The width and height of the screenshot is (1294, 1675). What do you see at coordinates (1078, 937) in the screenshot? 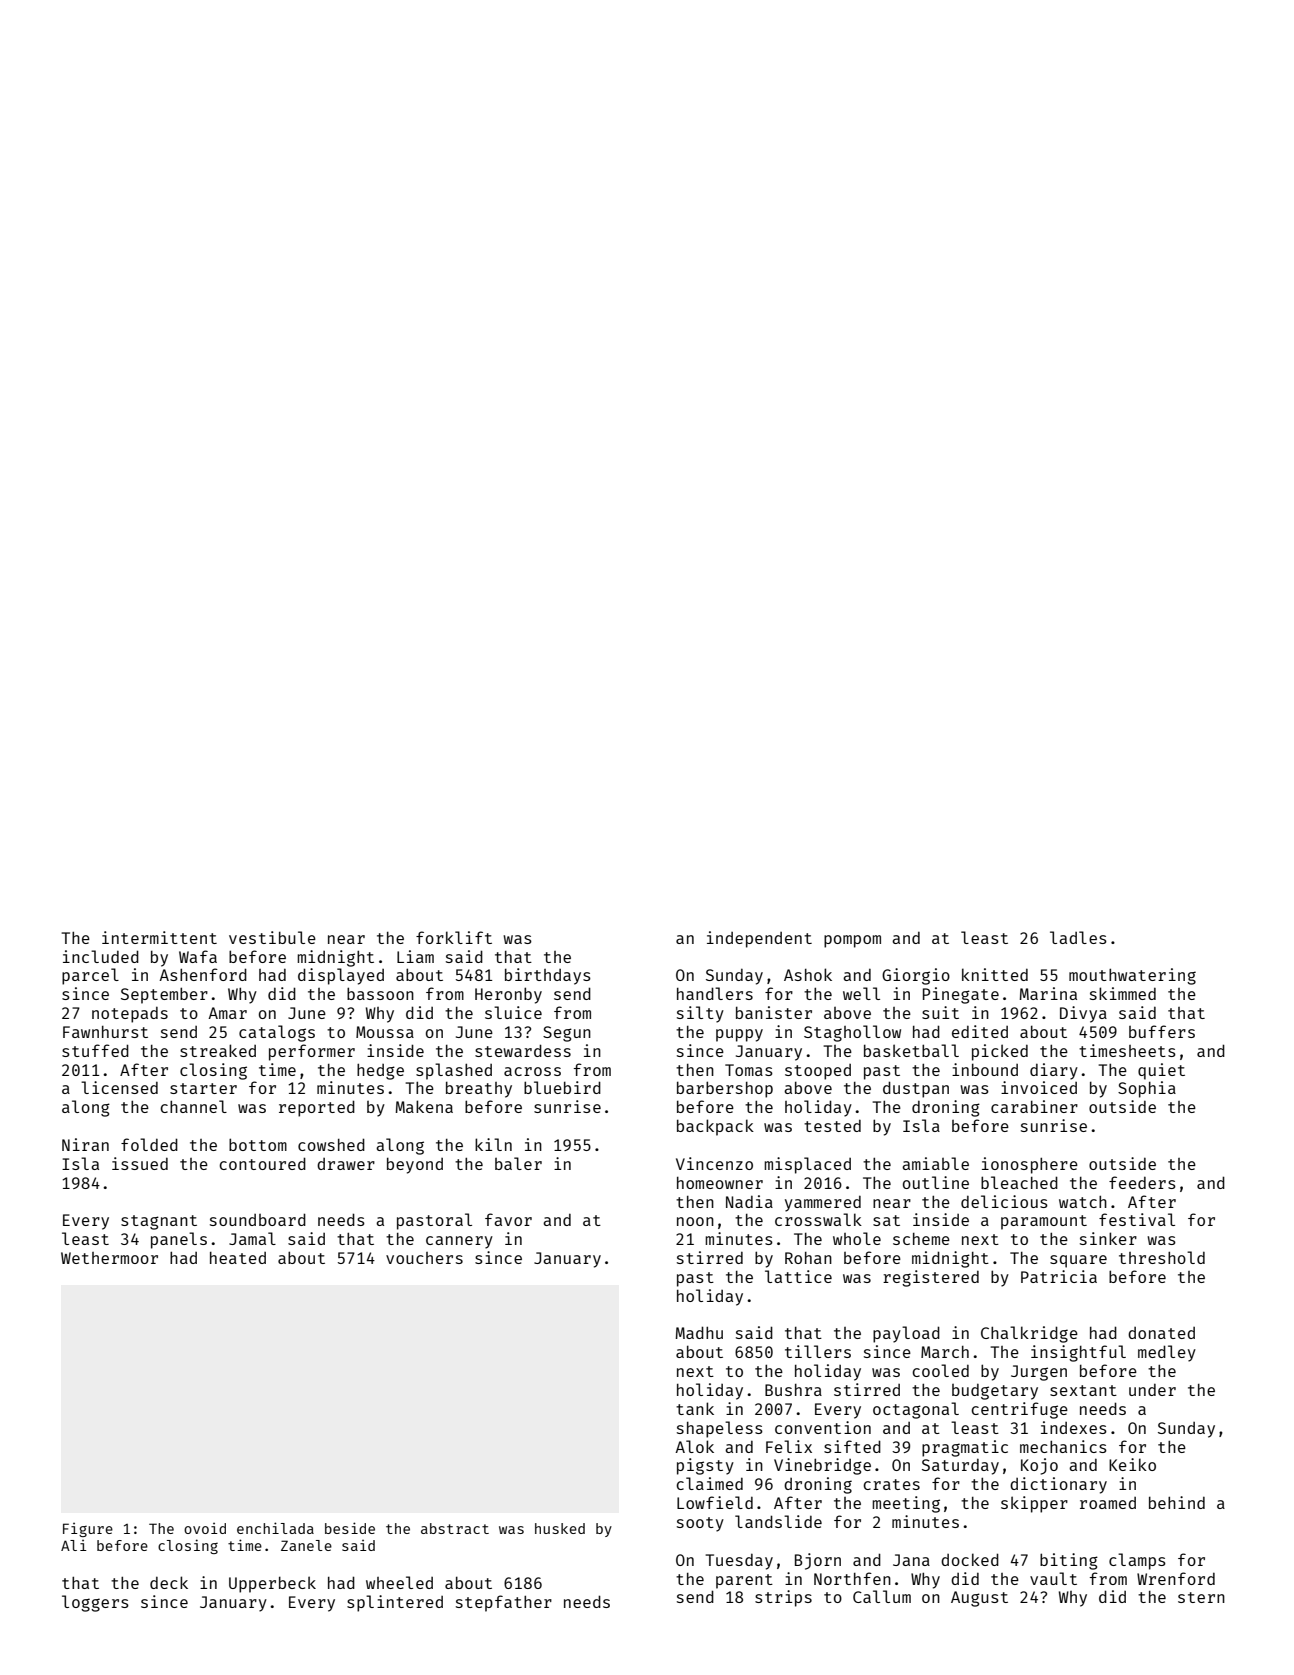
I see `ladles` at bounding box center [1078, 937].
